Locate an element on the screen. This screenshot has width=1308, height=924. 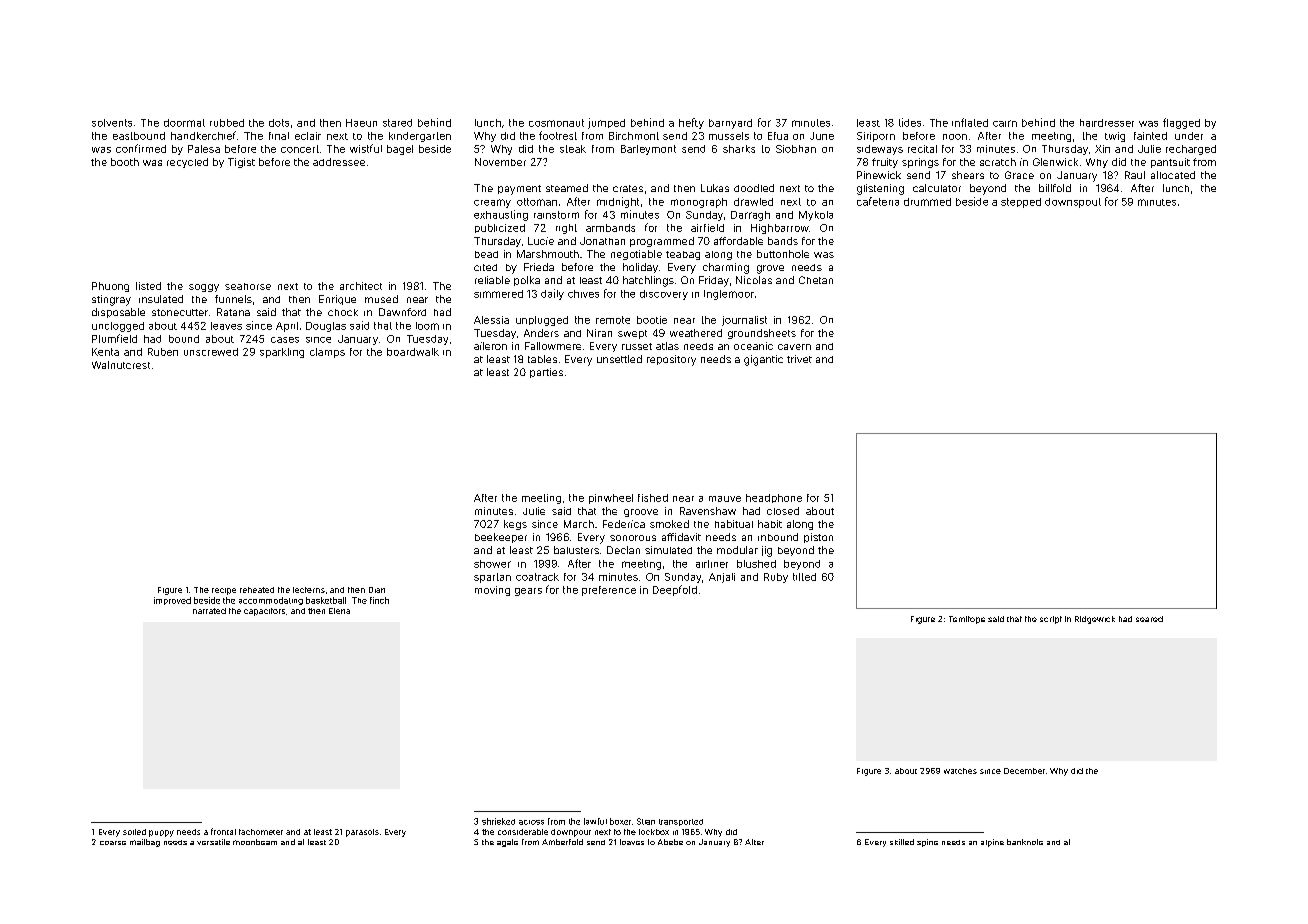
soiled is located at coordinates (134, 832).
